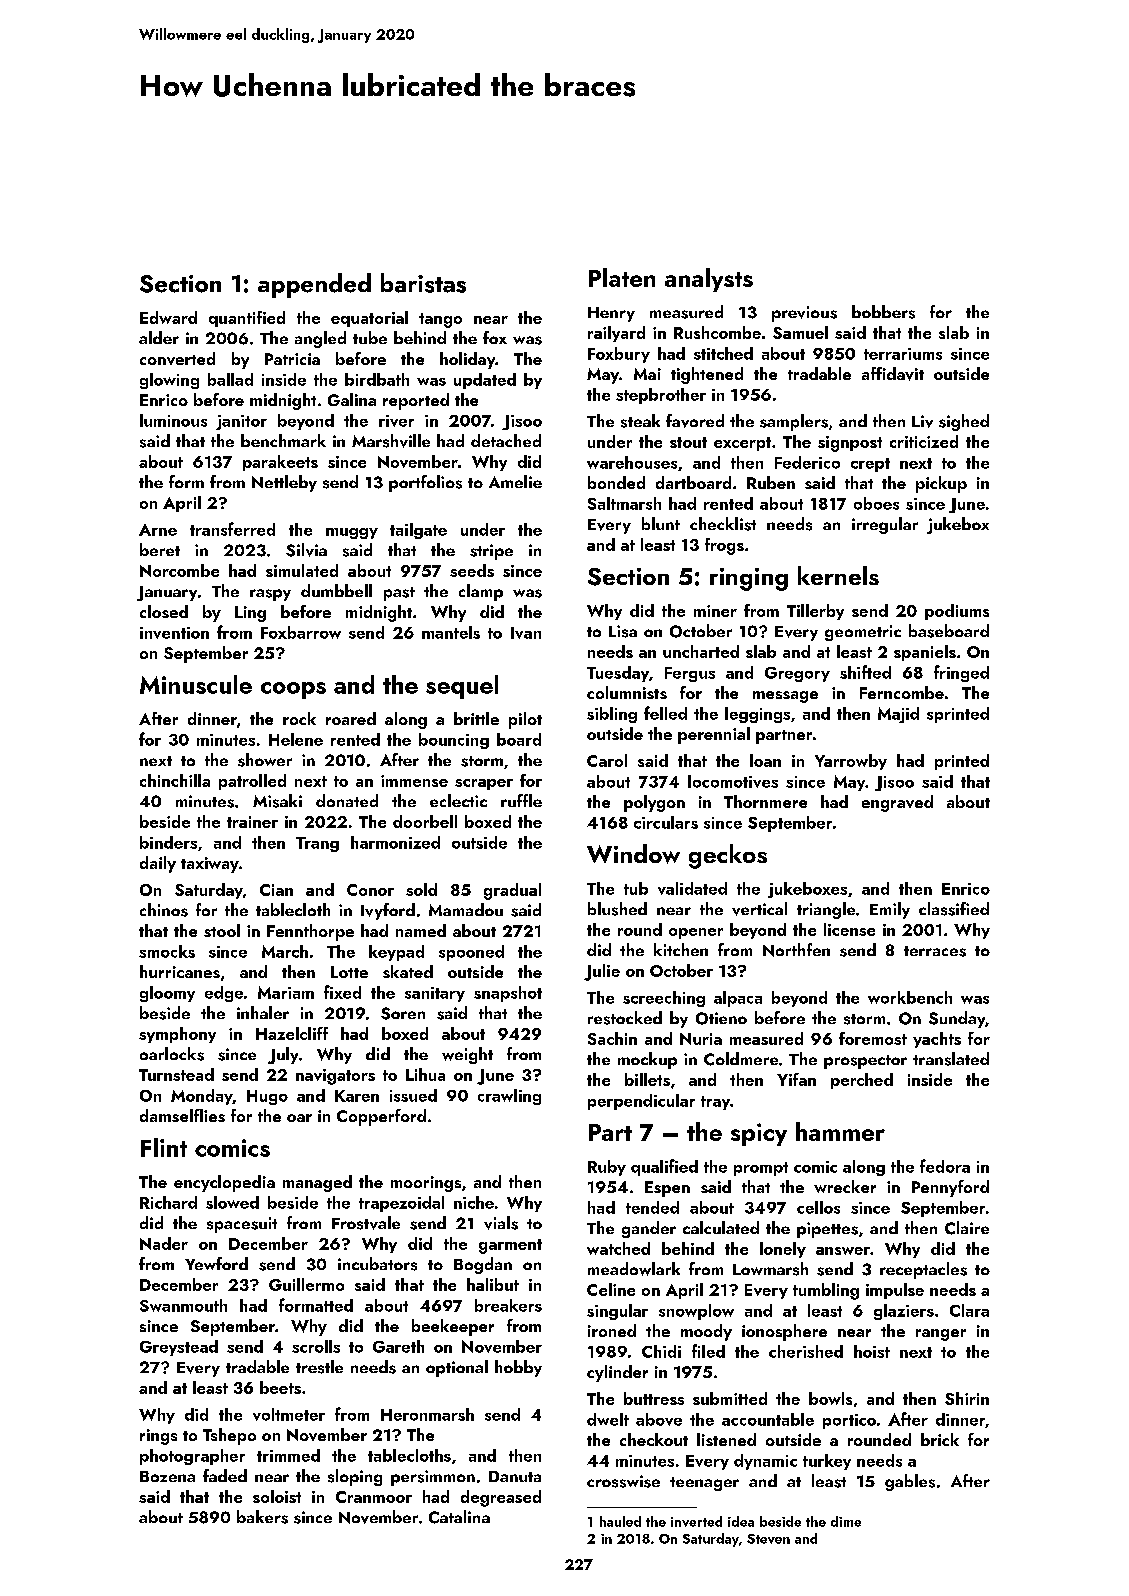  What do you see at coordinates (160, 549) in the image?
I see `beret` at bounding box center [160, 549].
